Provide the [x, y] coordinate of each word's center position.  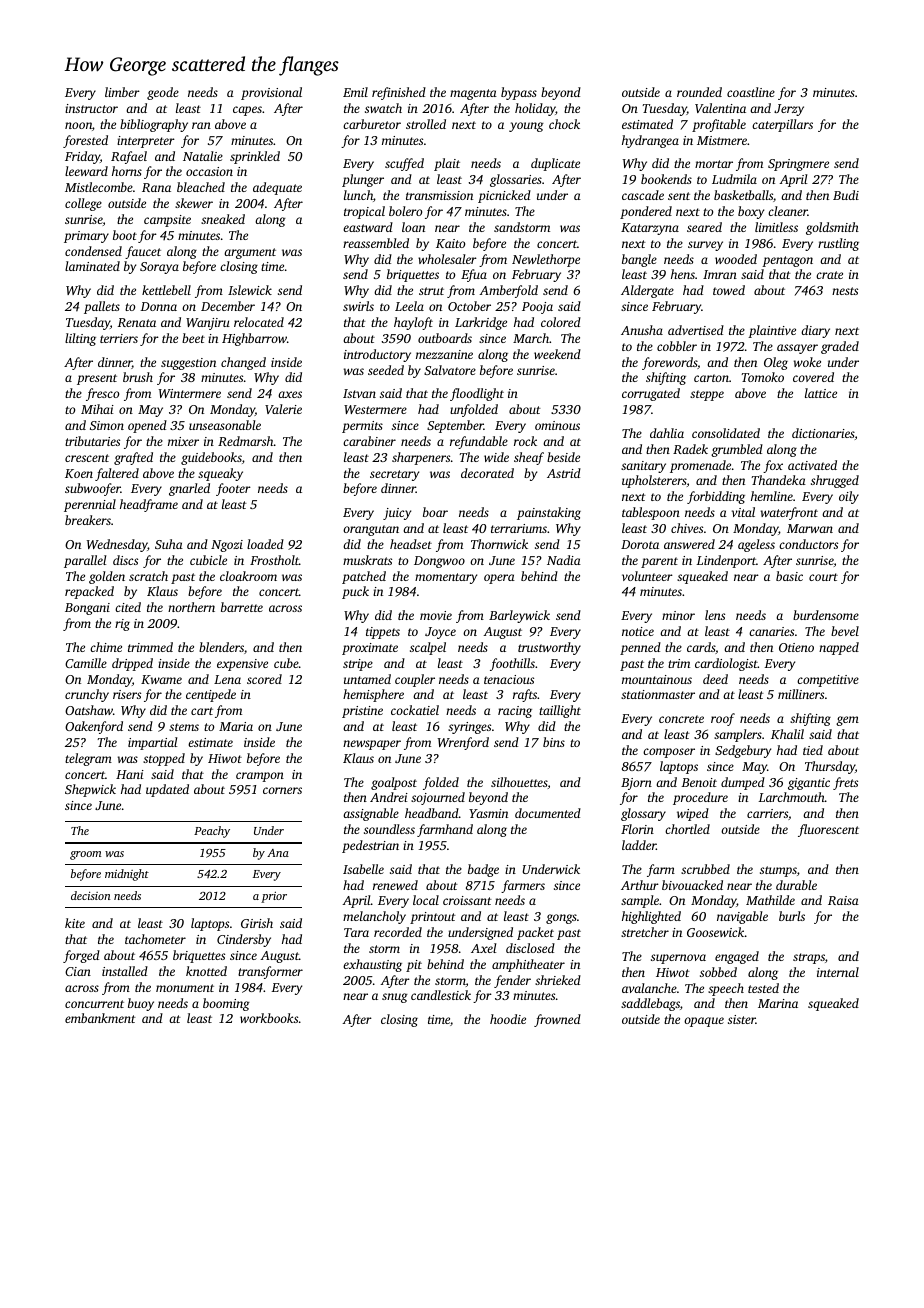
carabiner [369, 441]
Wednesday [117, 545]
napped [839, 648]
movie [436, 615]
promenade [700, 466]
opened [147, 426]
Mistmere [722, 140]
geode [163, 93]
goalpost [394, 783]
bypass [519, 93]
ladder [639, 845]
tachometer [155, 939]
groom [85, 855]
